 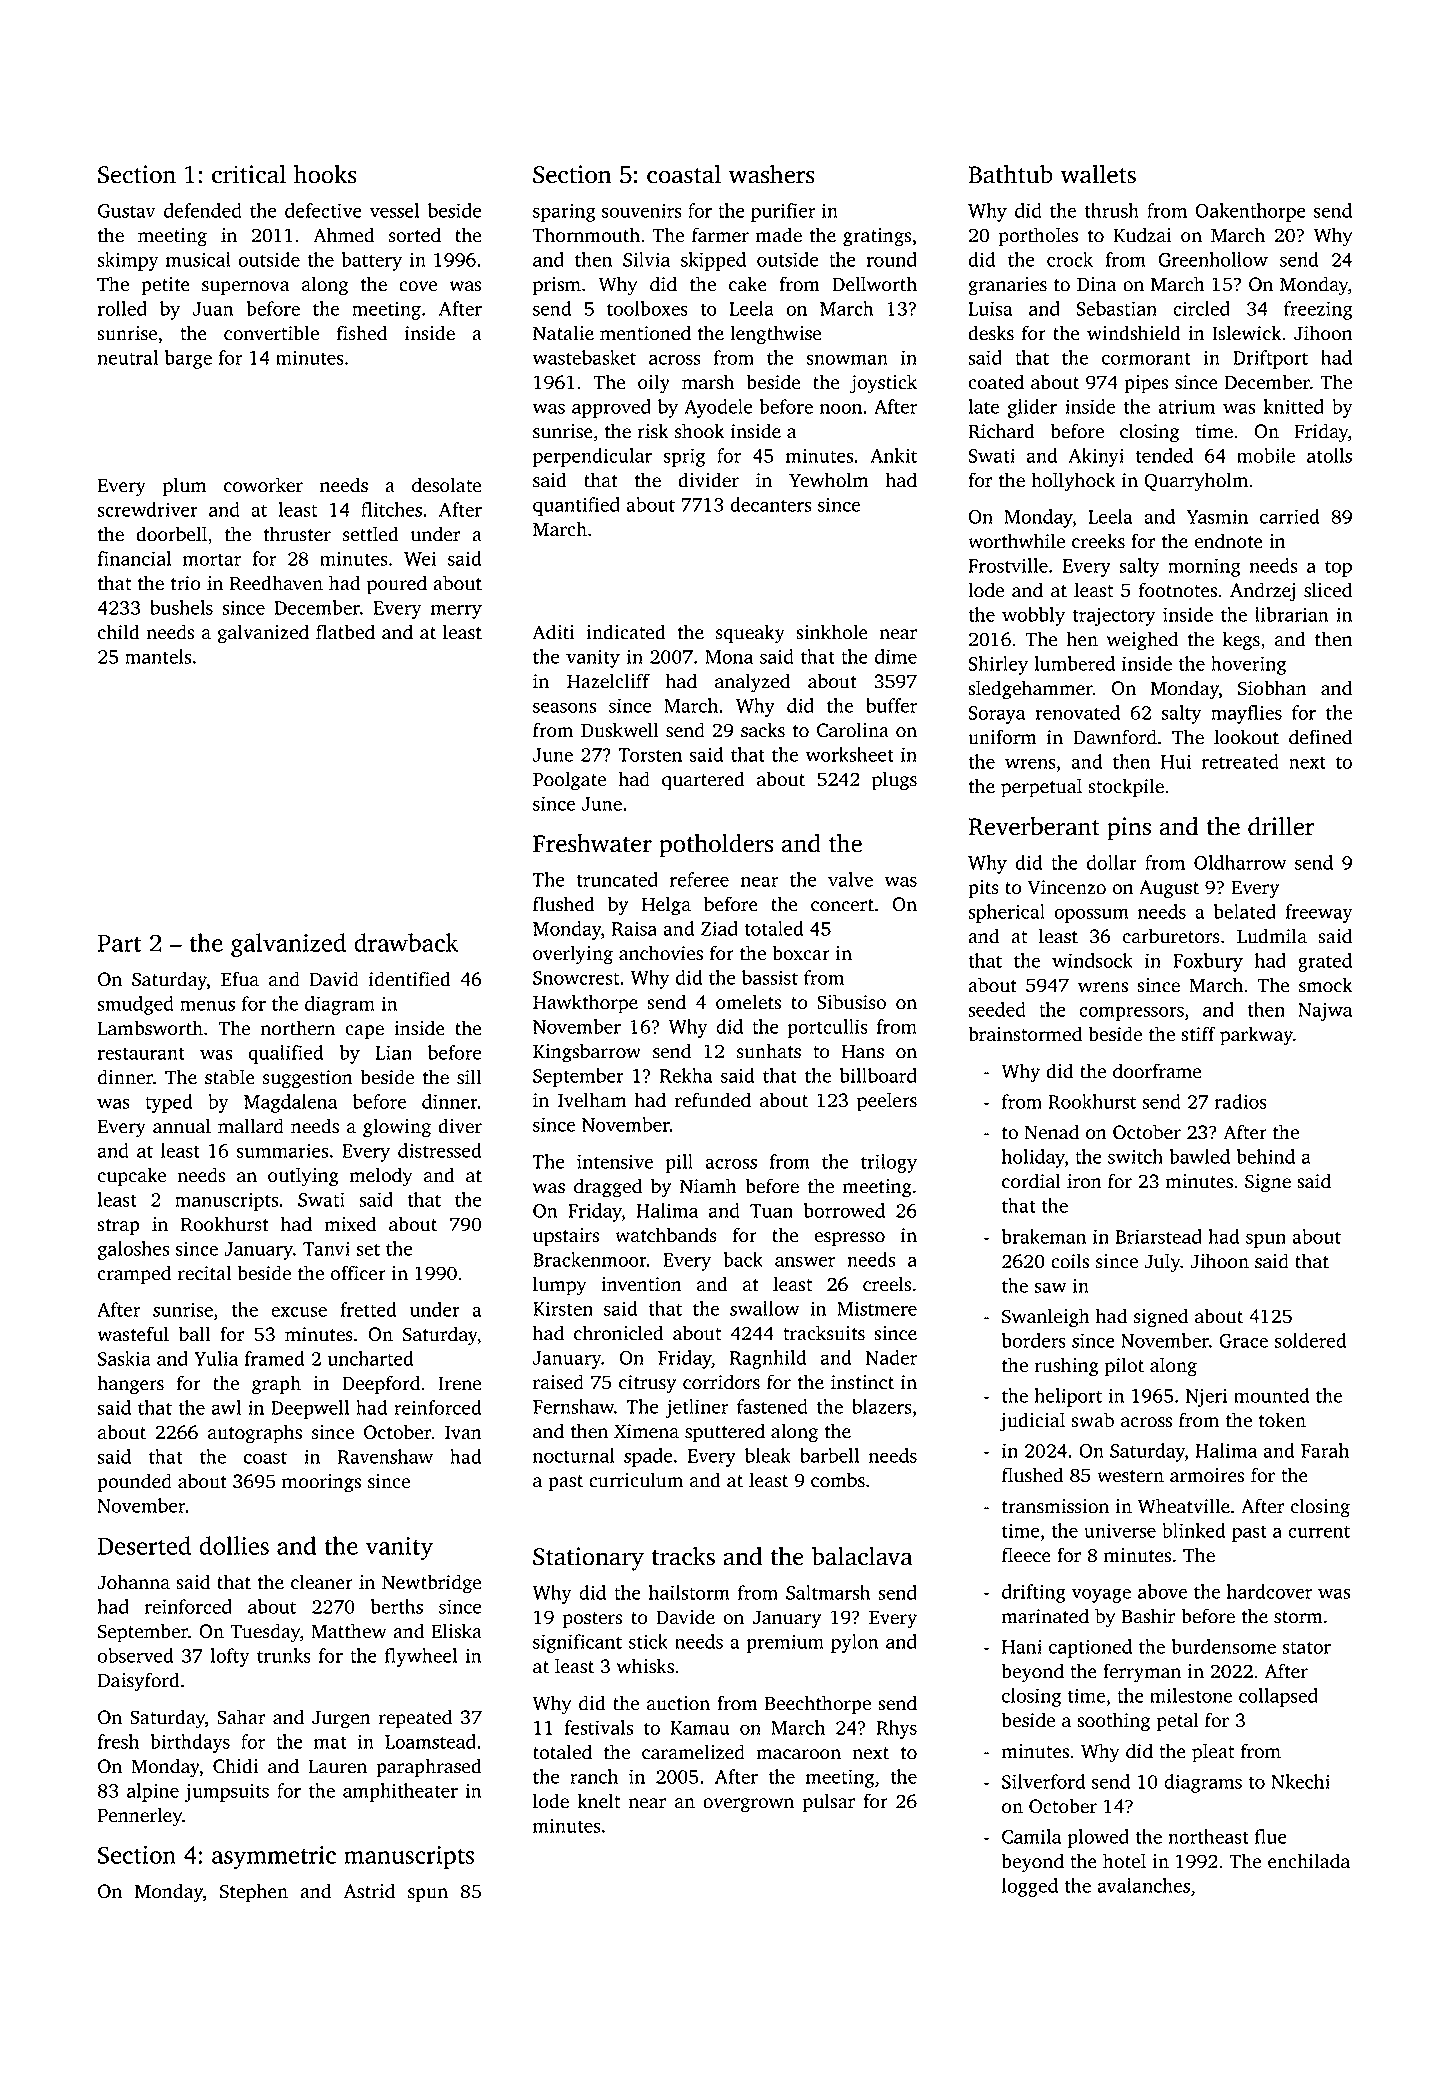 I want to click on pylon, so click(x=854, y=1643).
